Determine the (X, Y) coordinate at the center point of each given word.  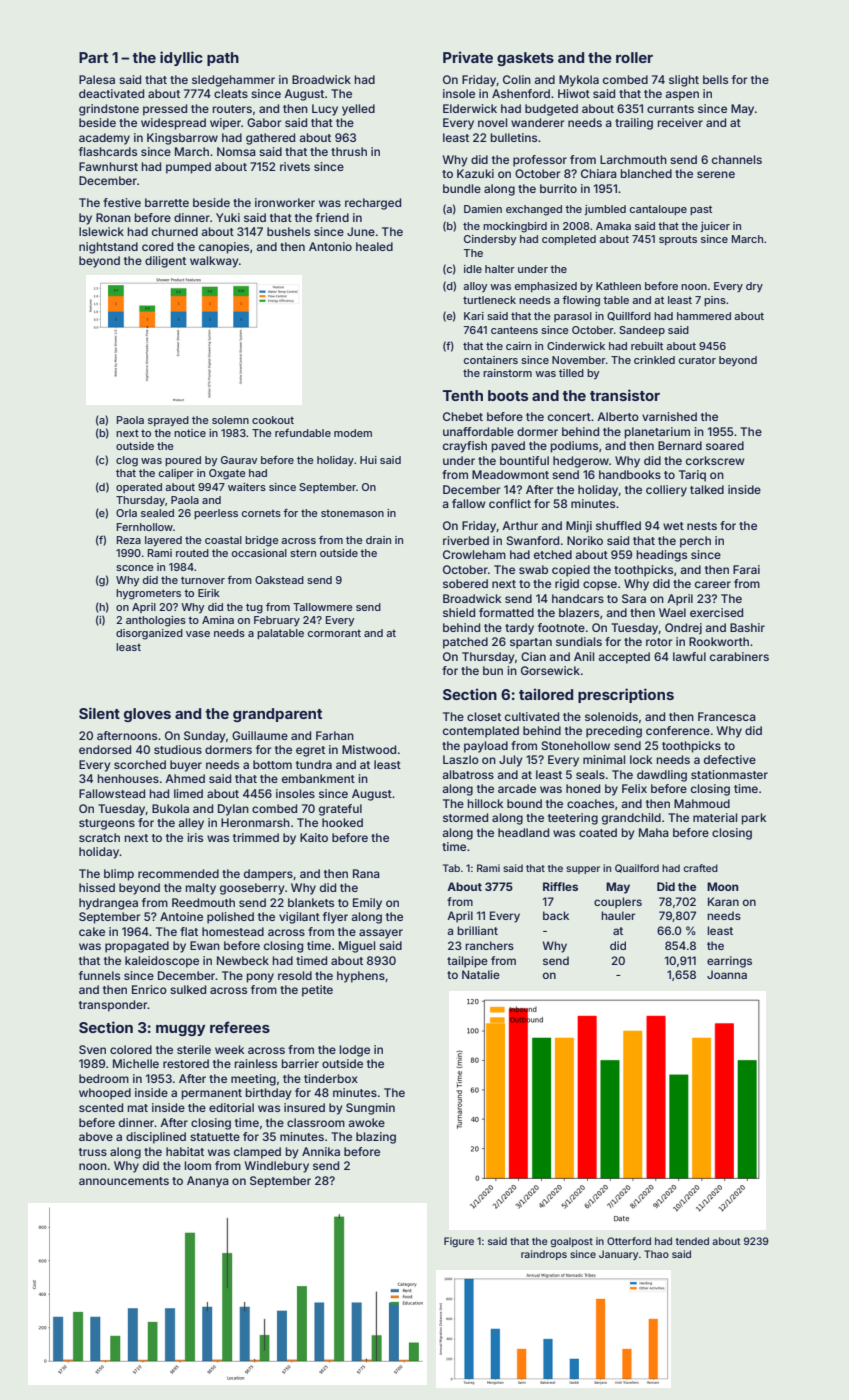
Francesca (727, 716)
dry (754, 287)
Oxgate (227, 474)
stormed (465, 817)
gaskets (525, 59)
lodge (355, 1051)
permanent (212, 1094)
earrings (729, 962)
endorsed (105, 749)
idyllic (181, 58)
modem (353, 433)
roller (634, 57)
